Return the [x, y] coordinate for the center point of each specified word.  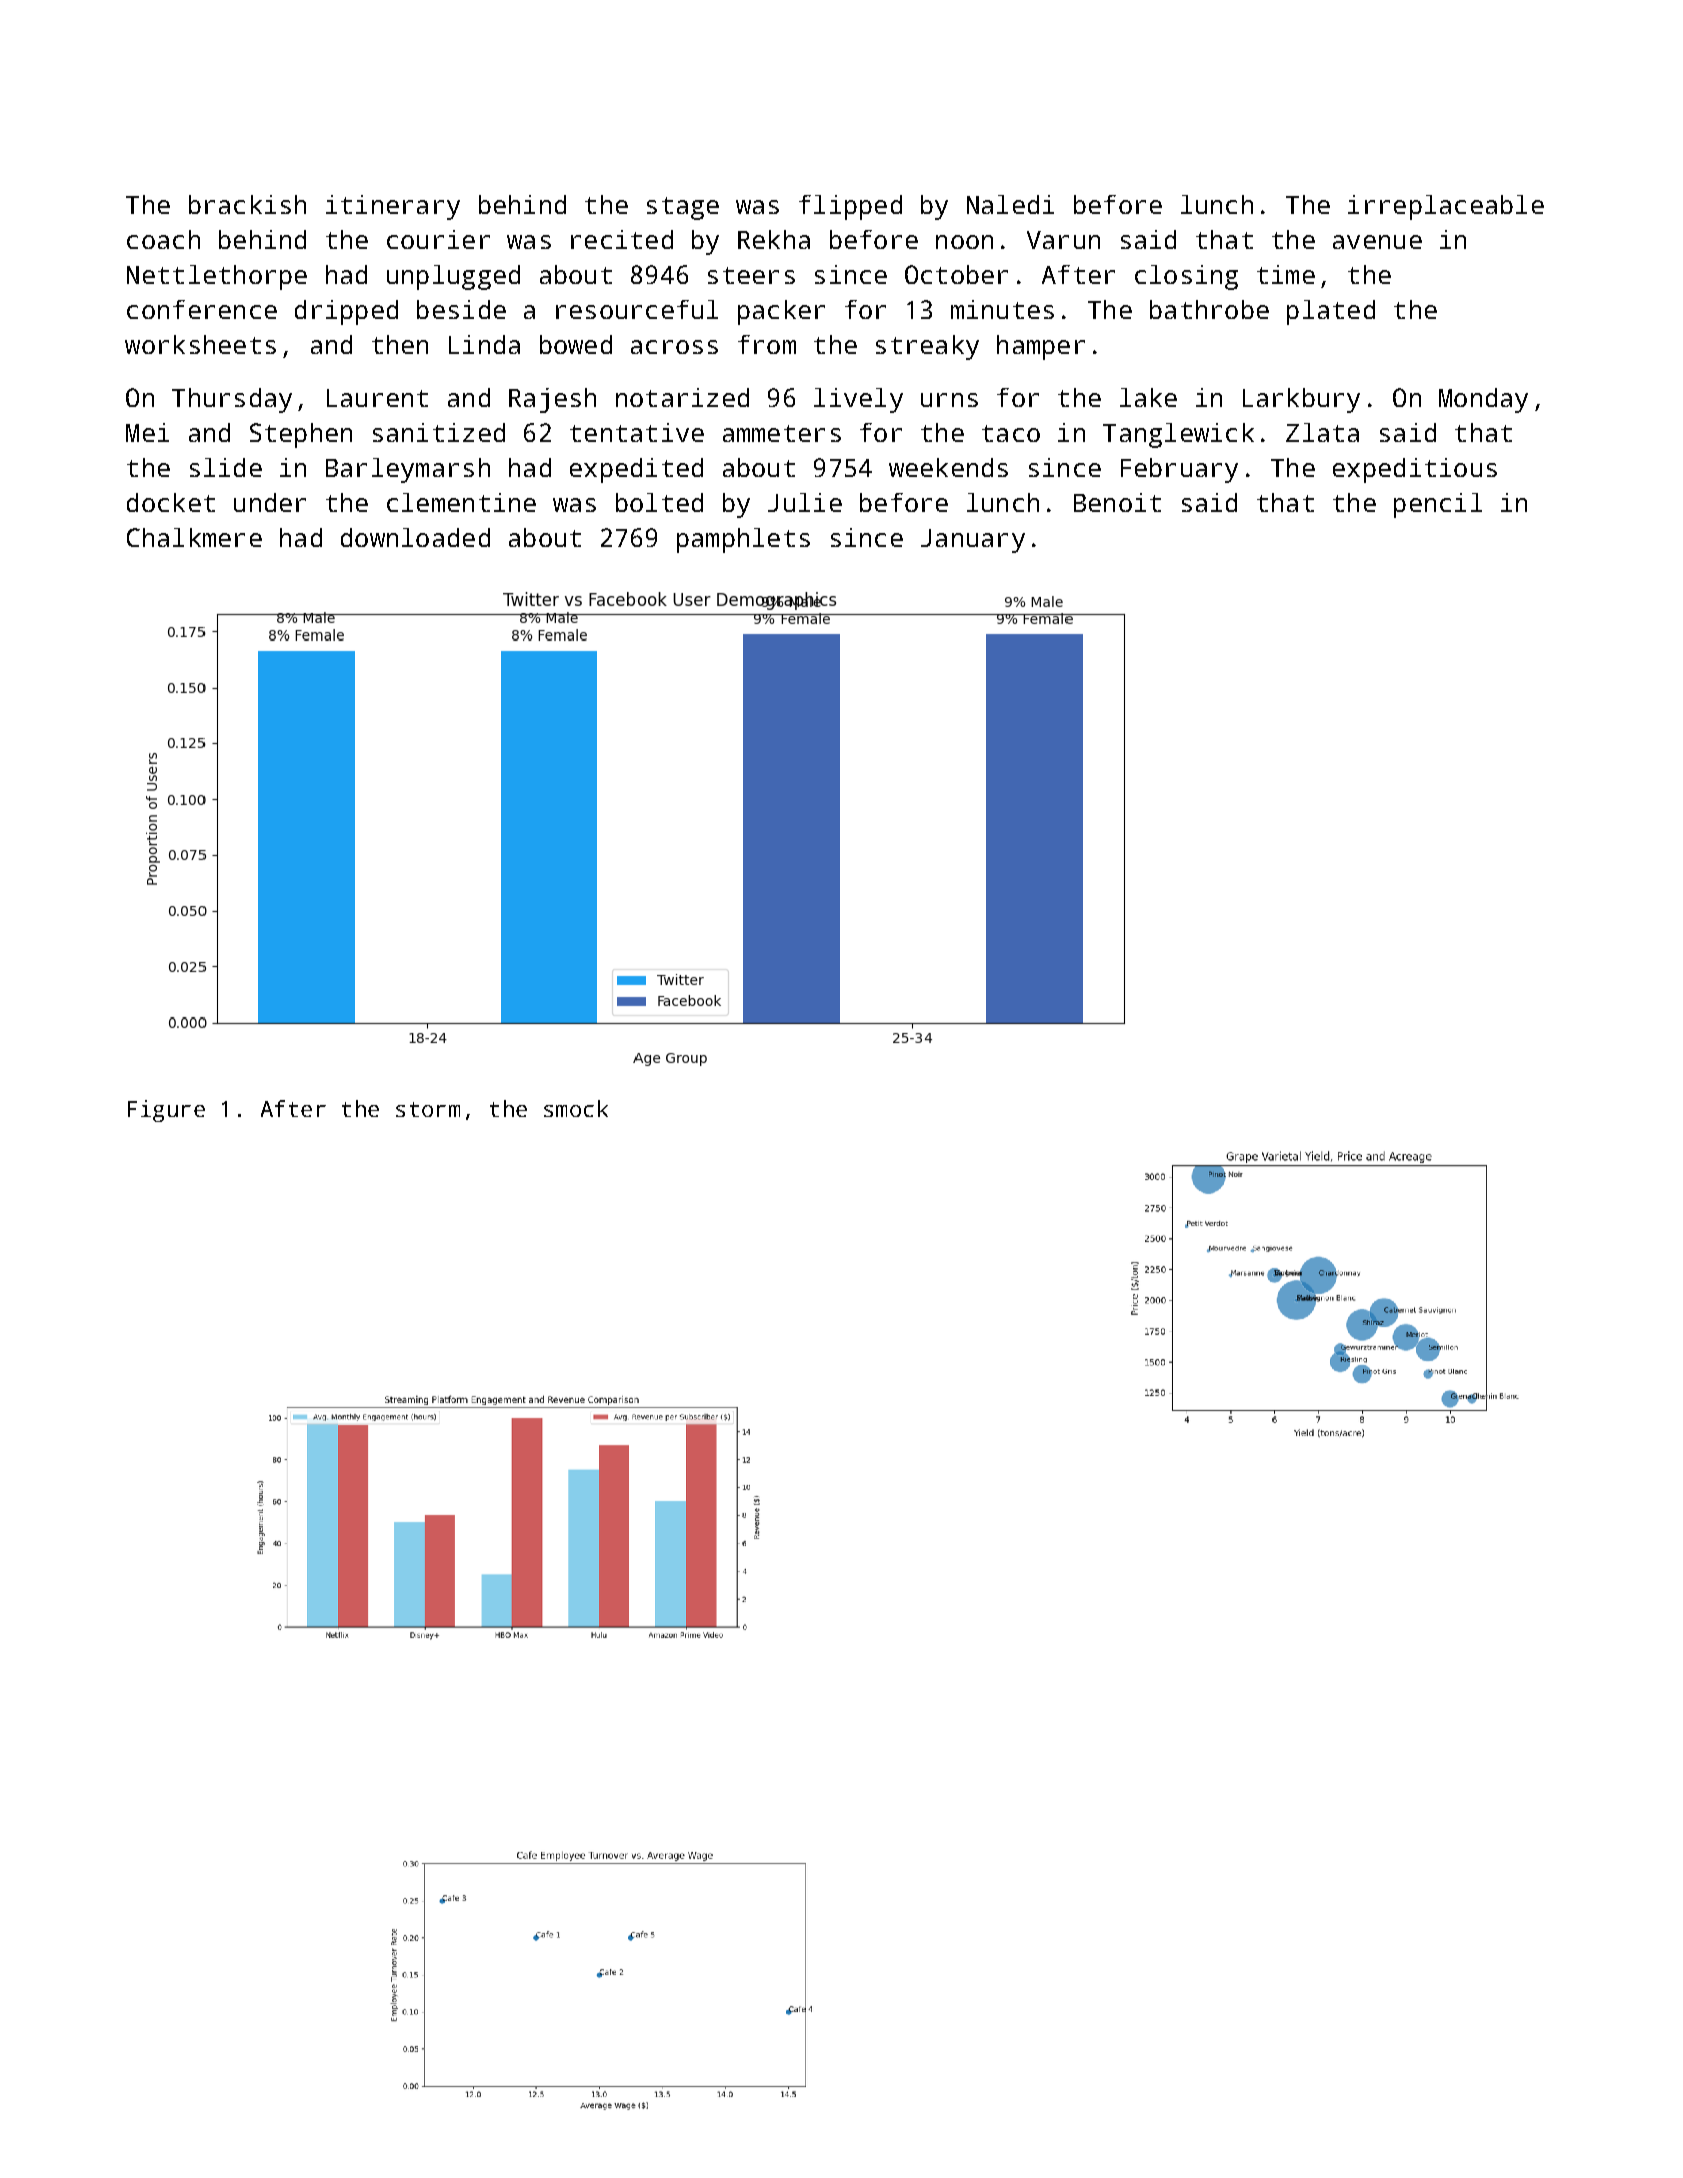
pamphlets [743, 540]
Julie [805, 502]
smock [576, 1108]
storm [428, 1109]
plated [1331, 312]
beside [461, 309]
